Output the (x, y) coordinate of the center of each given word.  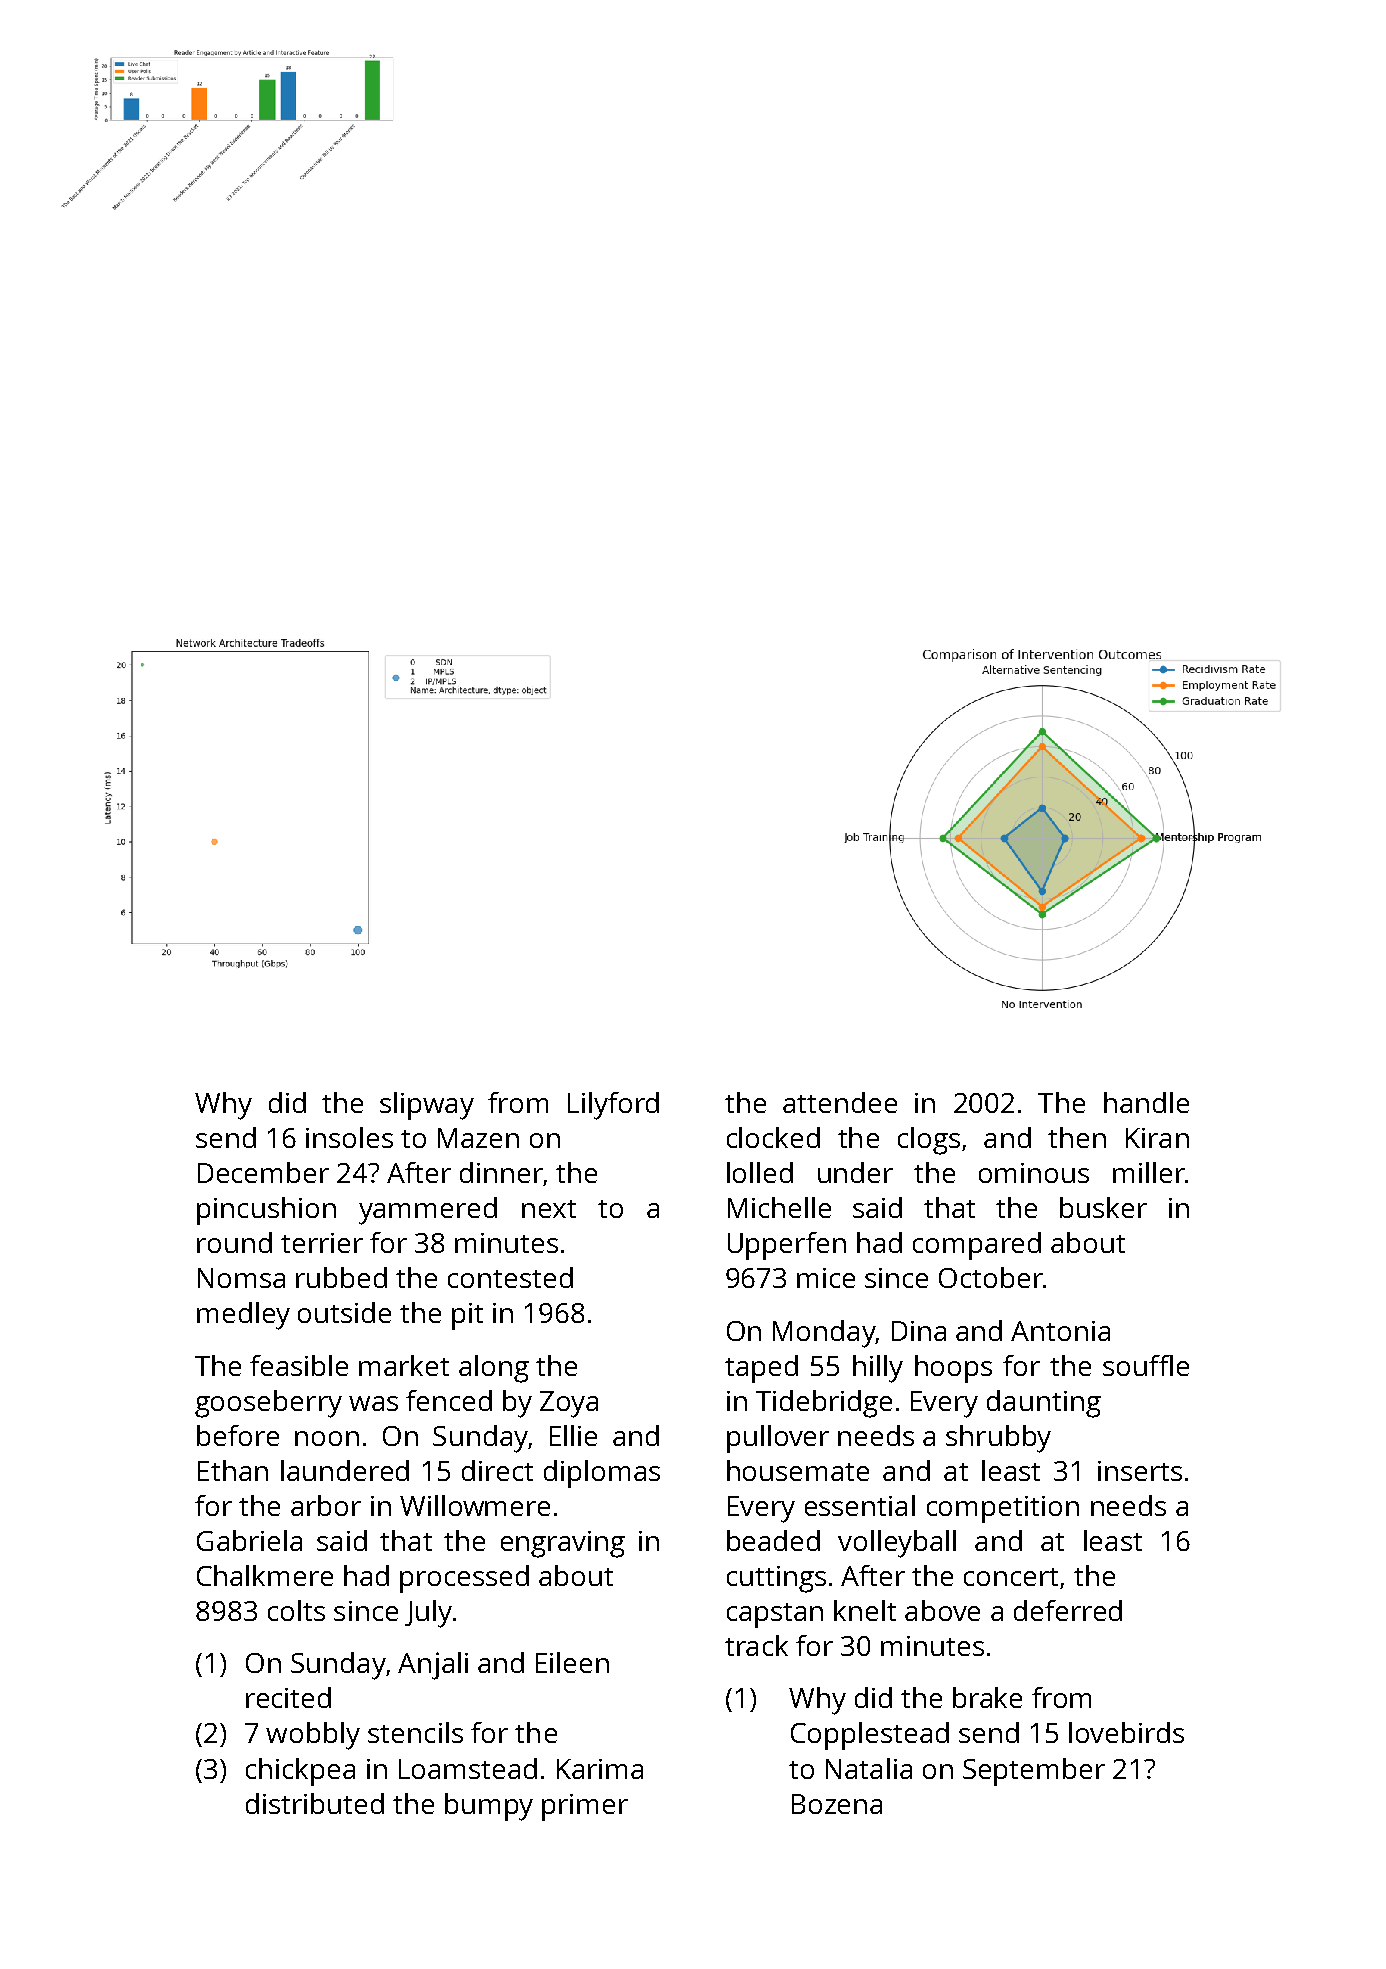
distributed (315, 1803)
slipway (427, 1106)
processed (464, 1579)
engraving (563, 1544)
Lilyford (613, 1106)
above (942, 1610)
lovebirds (1126, 1732)
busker (1103, 1207)
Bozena (837, 1804)
